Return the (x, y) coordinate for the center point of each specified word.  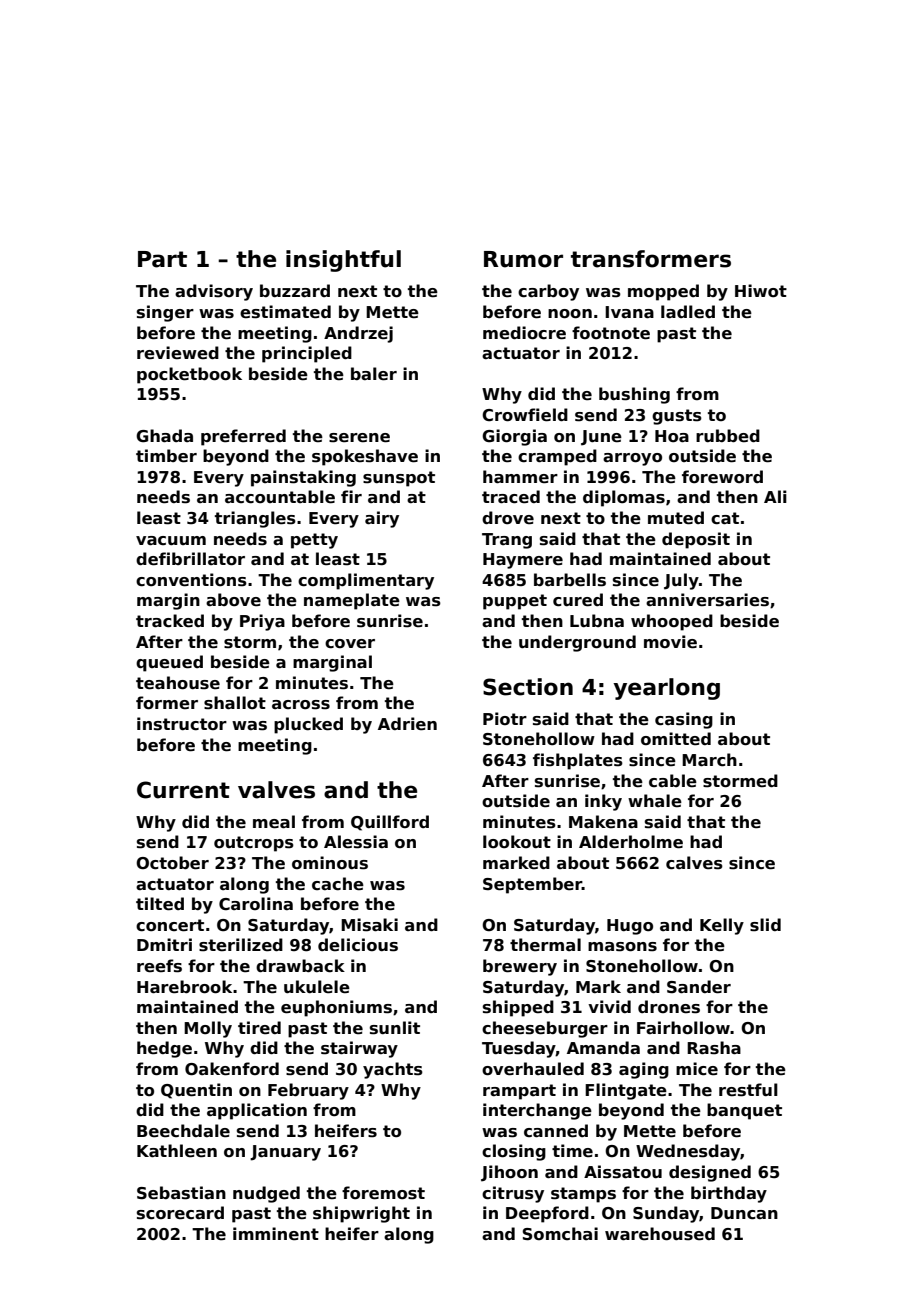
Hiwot (761, 291)
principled (307, 354)
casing (684, 720)
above (233, 600)
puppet (515, 602)
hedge (164, 1049)
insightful (343, 261)
